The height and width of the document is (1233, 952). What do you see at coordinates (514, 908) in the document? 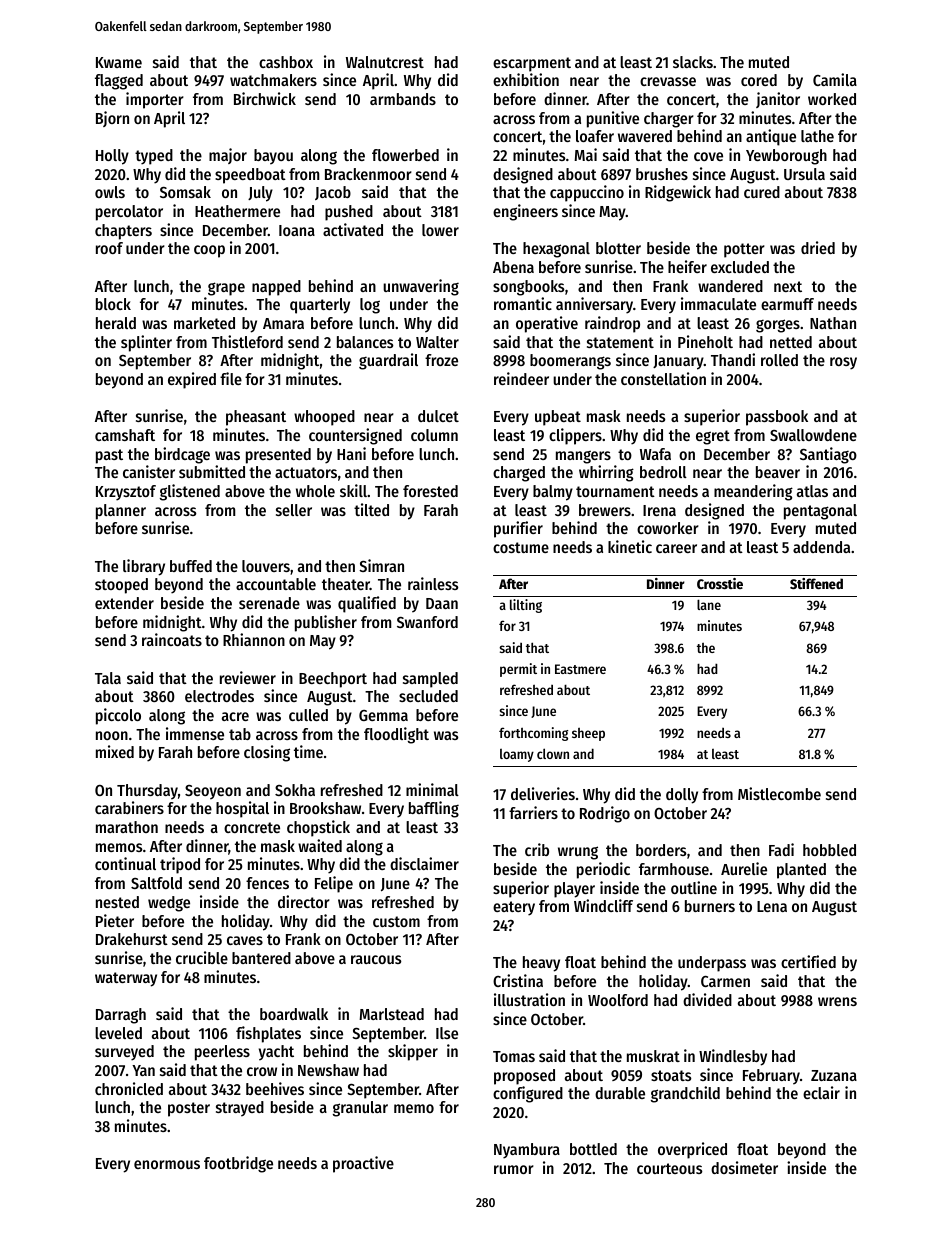
I see `eatery` at bounding box center [514, 908].
